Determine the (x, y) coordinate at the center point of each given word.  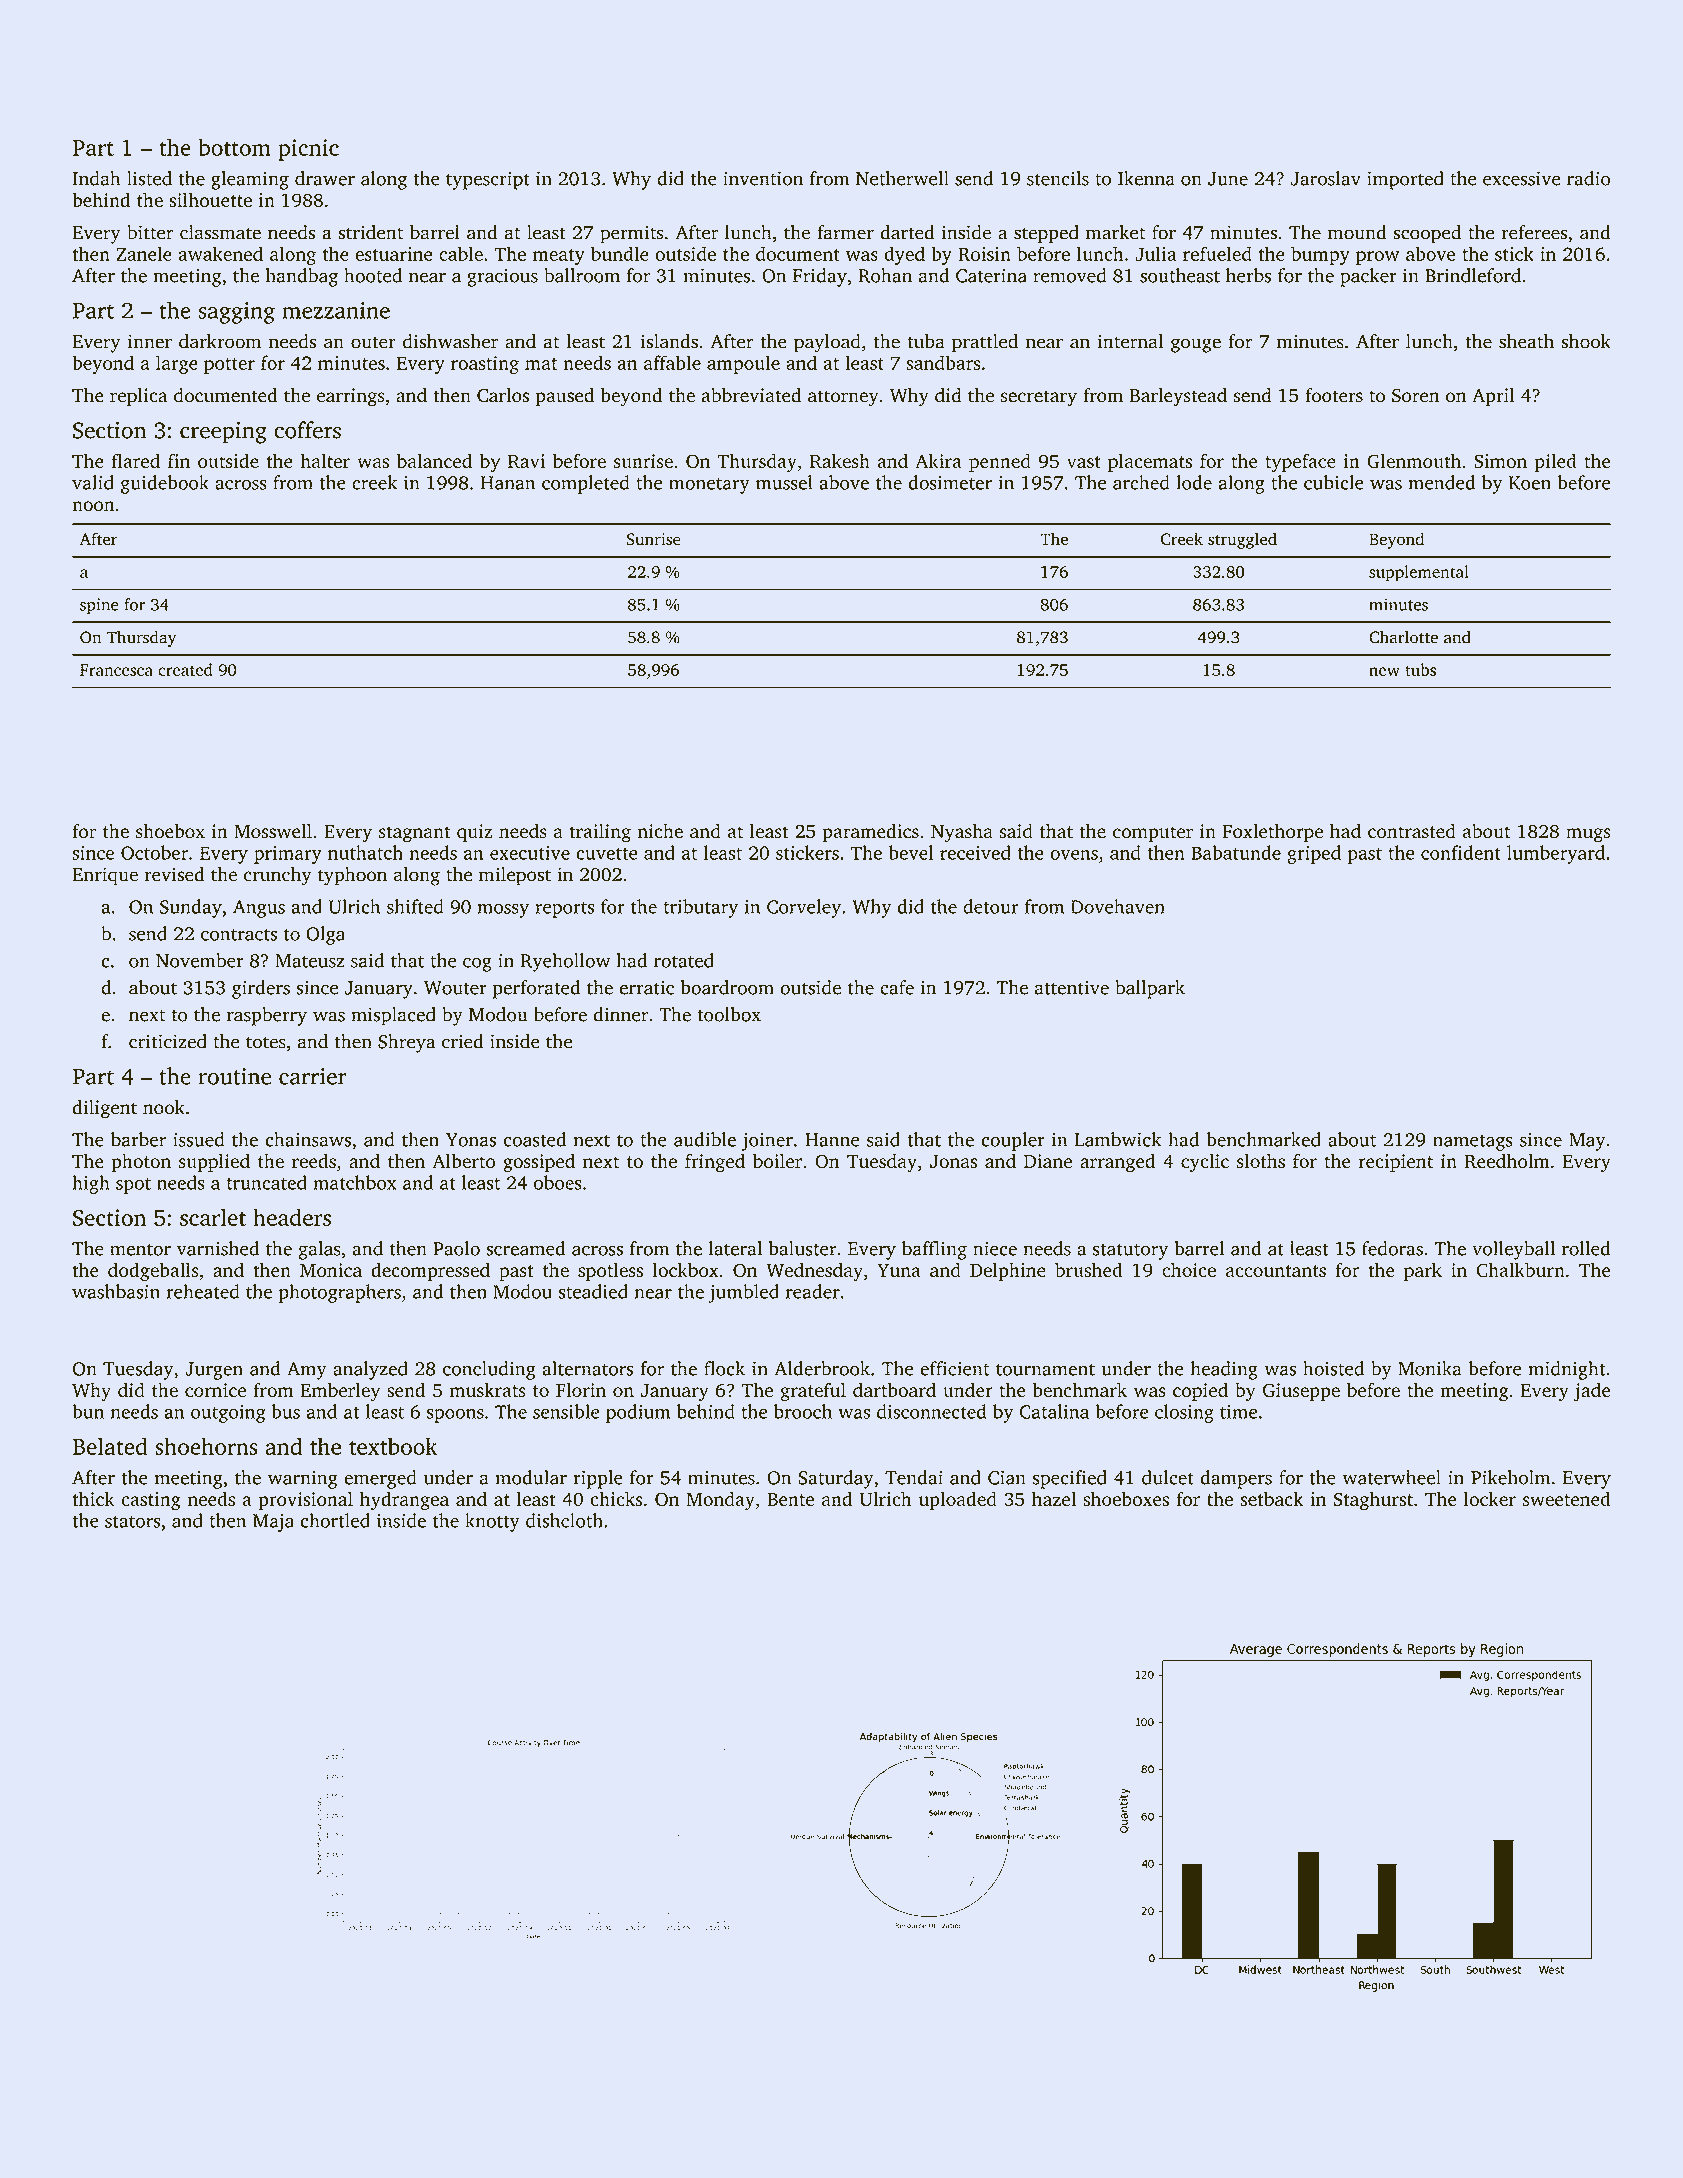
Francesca (116, 670)
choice (1189, 1269)
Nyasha (962, 833)
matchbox (354, 1182)
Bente (790, 1499)
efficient (954, 1368)
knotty (492, 1522)
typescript (488, 180)
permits (632, 234)
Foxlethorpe (1272, 833)
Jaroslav (1326, 178)
